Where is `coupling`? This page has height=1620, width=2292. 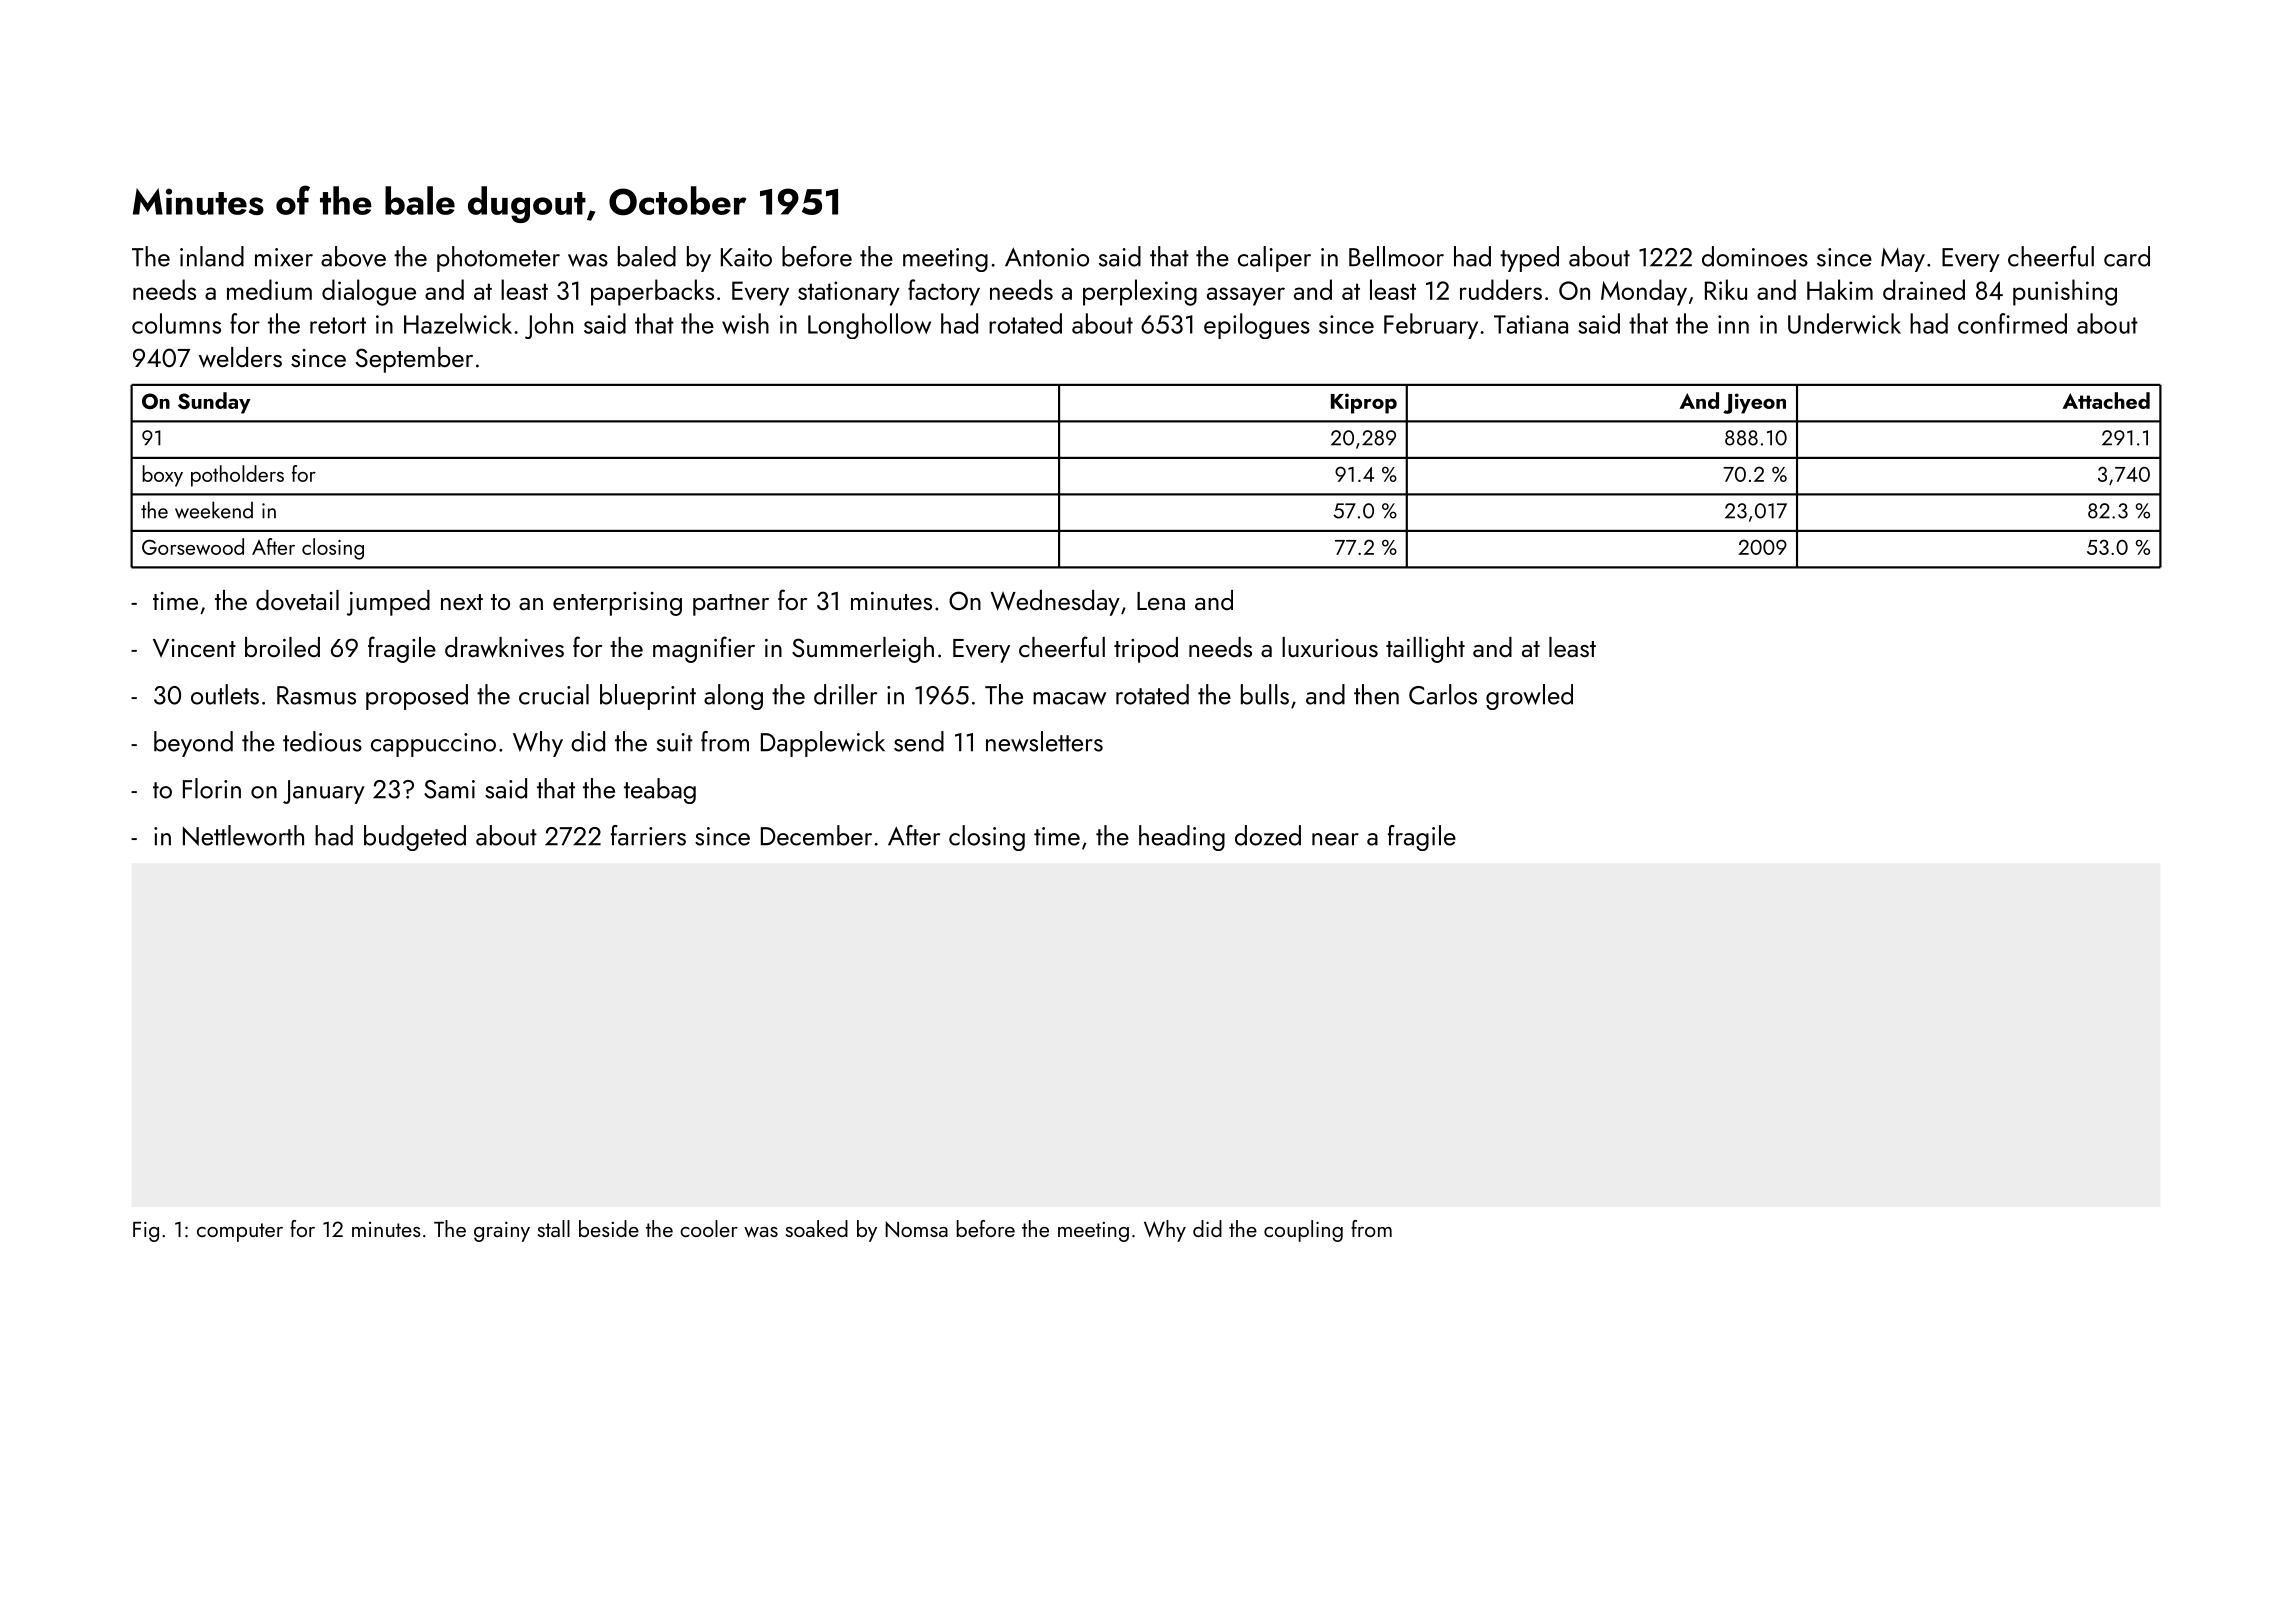 coupling is located at coordinates (1303, 1231).
